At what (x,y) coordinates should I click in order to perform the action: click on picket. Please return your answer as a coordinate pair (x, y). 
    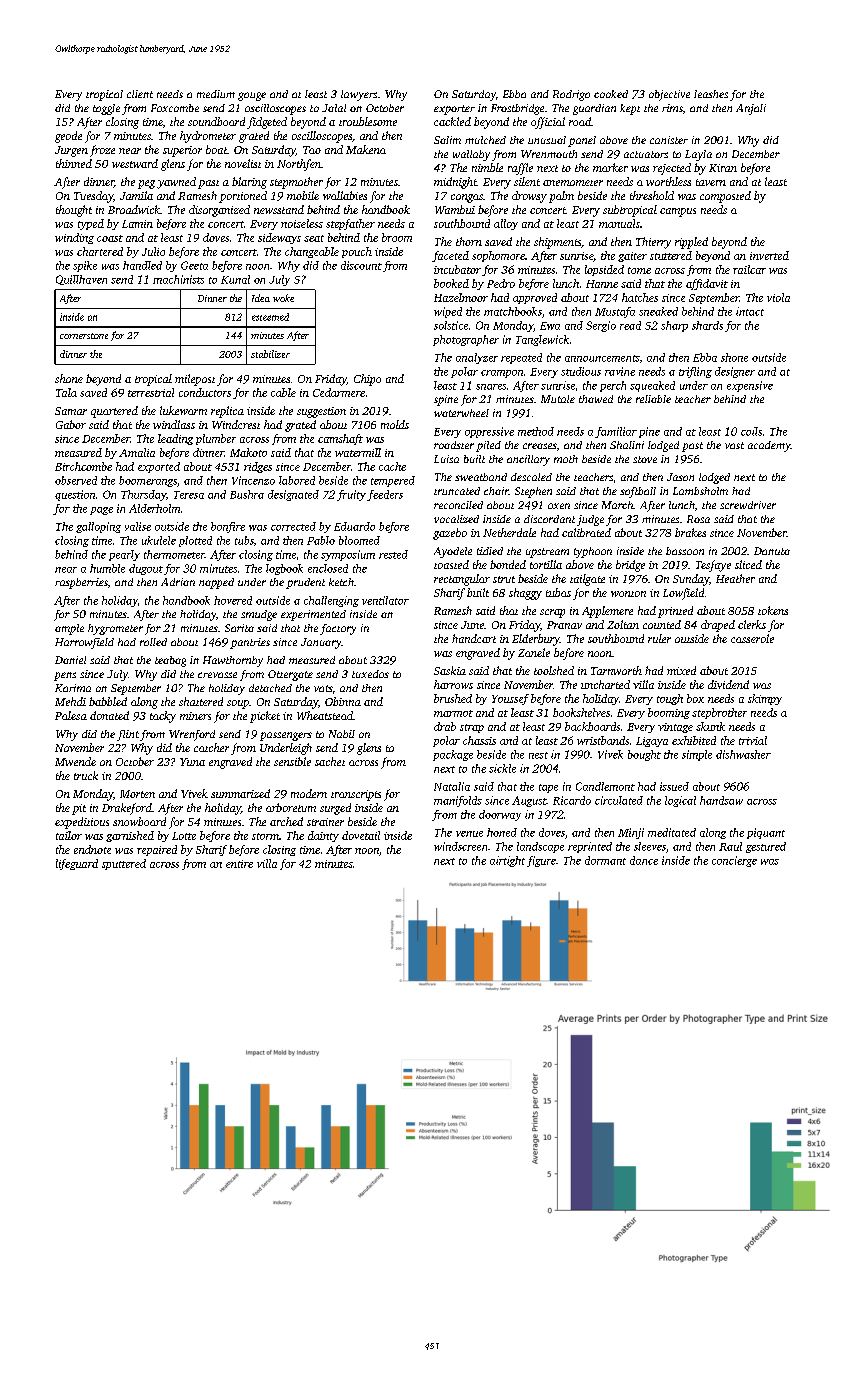
    Looking at the image, I should click on (265, 717).
